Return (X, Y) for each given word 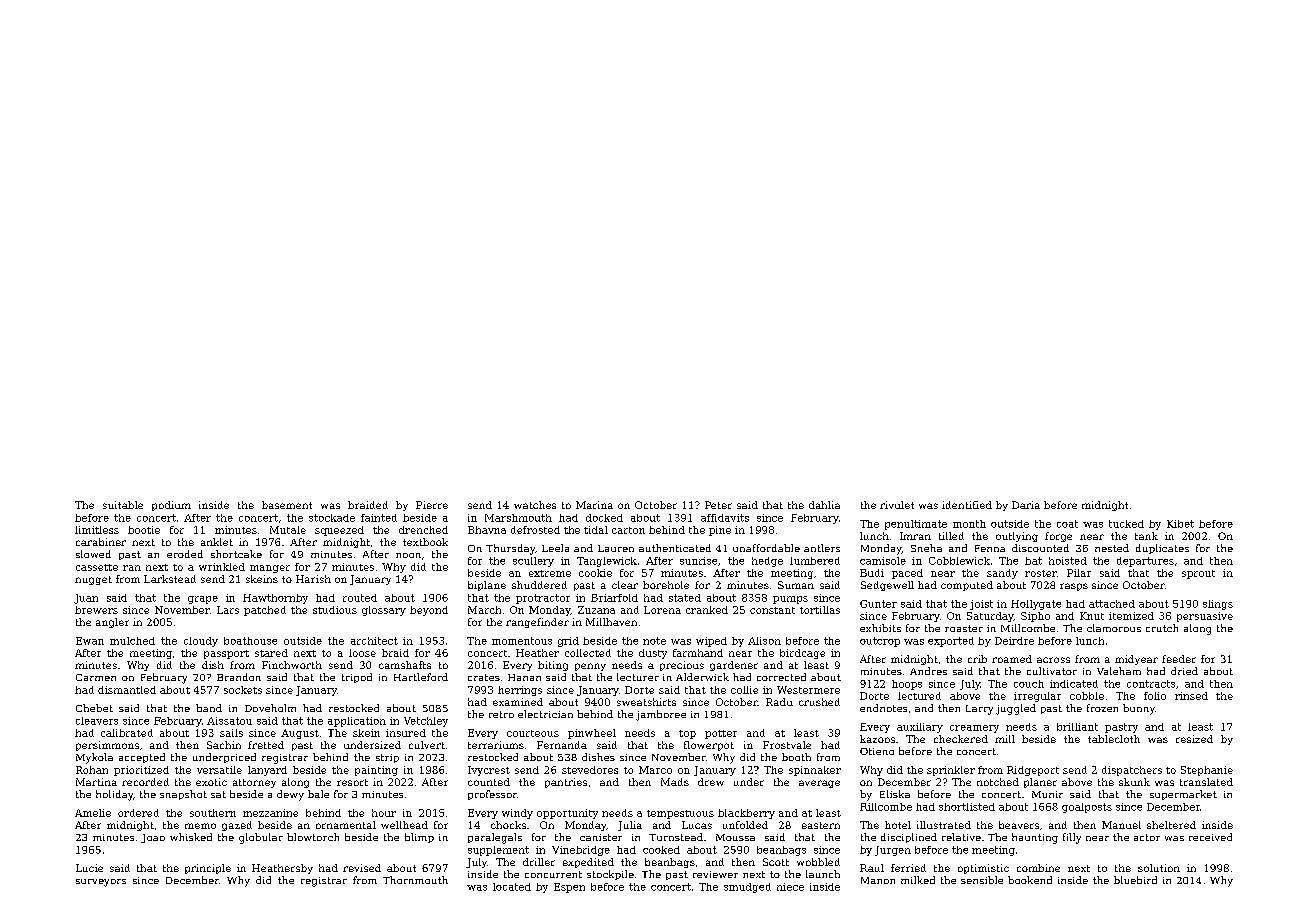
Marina (594, 505)
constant (772, 610)
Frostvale (787, 745)
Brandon (239, 677)
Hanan (524, 677)
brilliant (1077, 727)
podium (171, 506)
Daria (1026, 505)
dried (1184, 671)
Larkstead (170, 579)
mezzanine (270, 813)
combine (1038, 868)
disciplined (909, 838)
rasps (1074, 587)
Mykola (94, 758)
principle (208, 869)
